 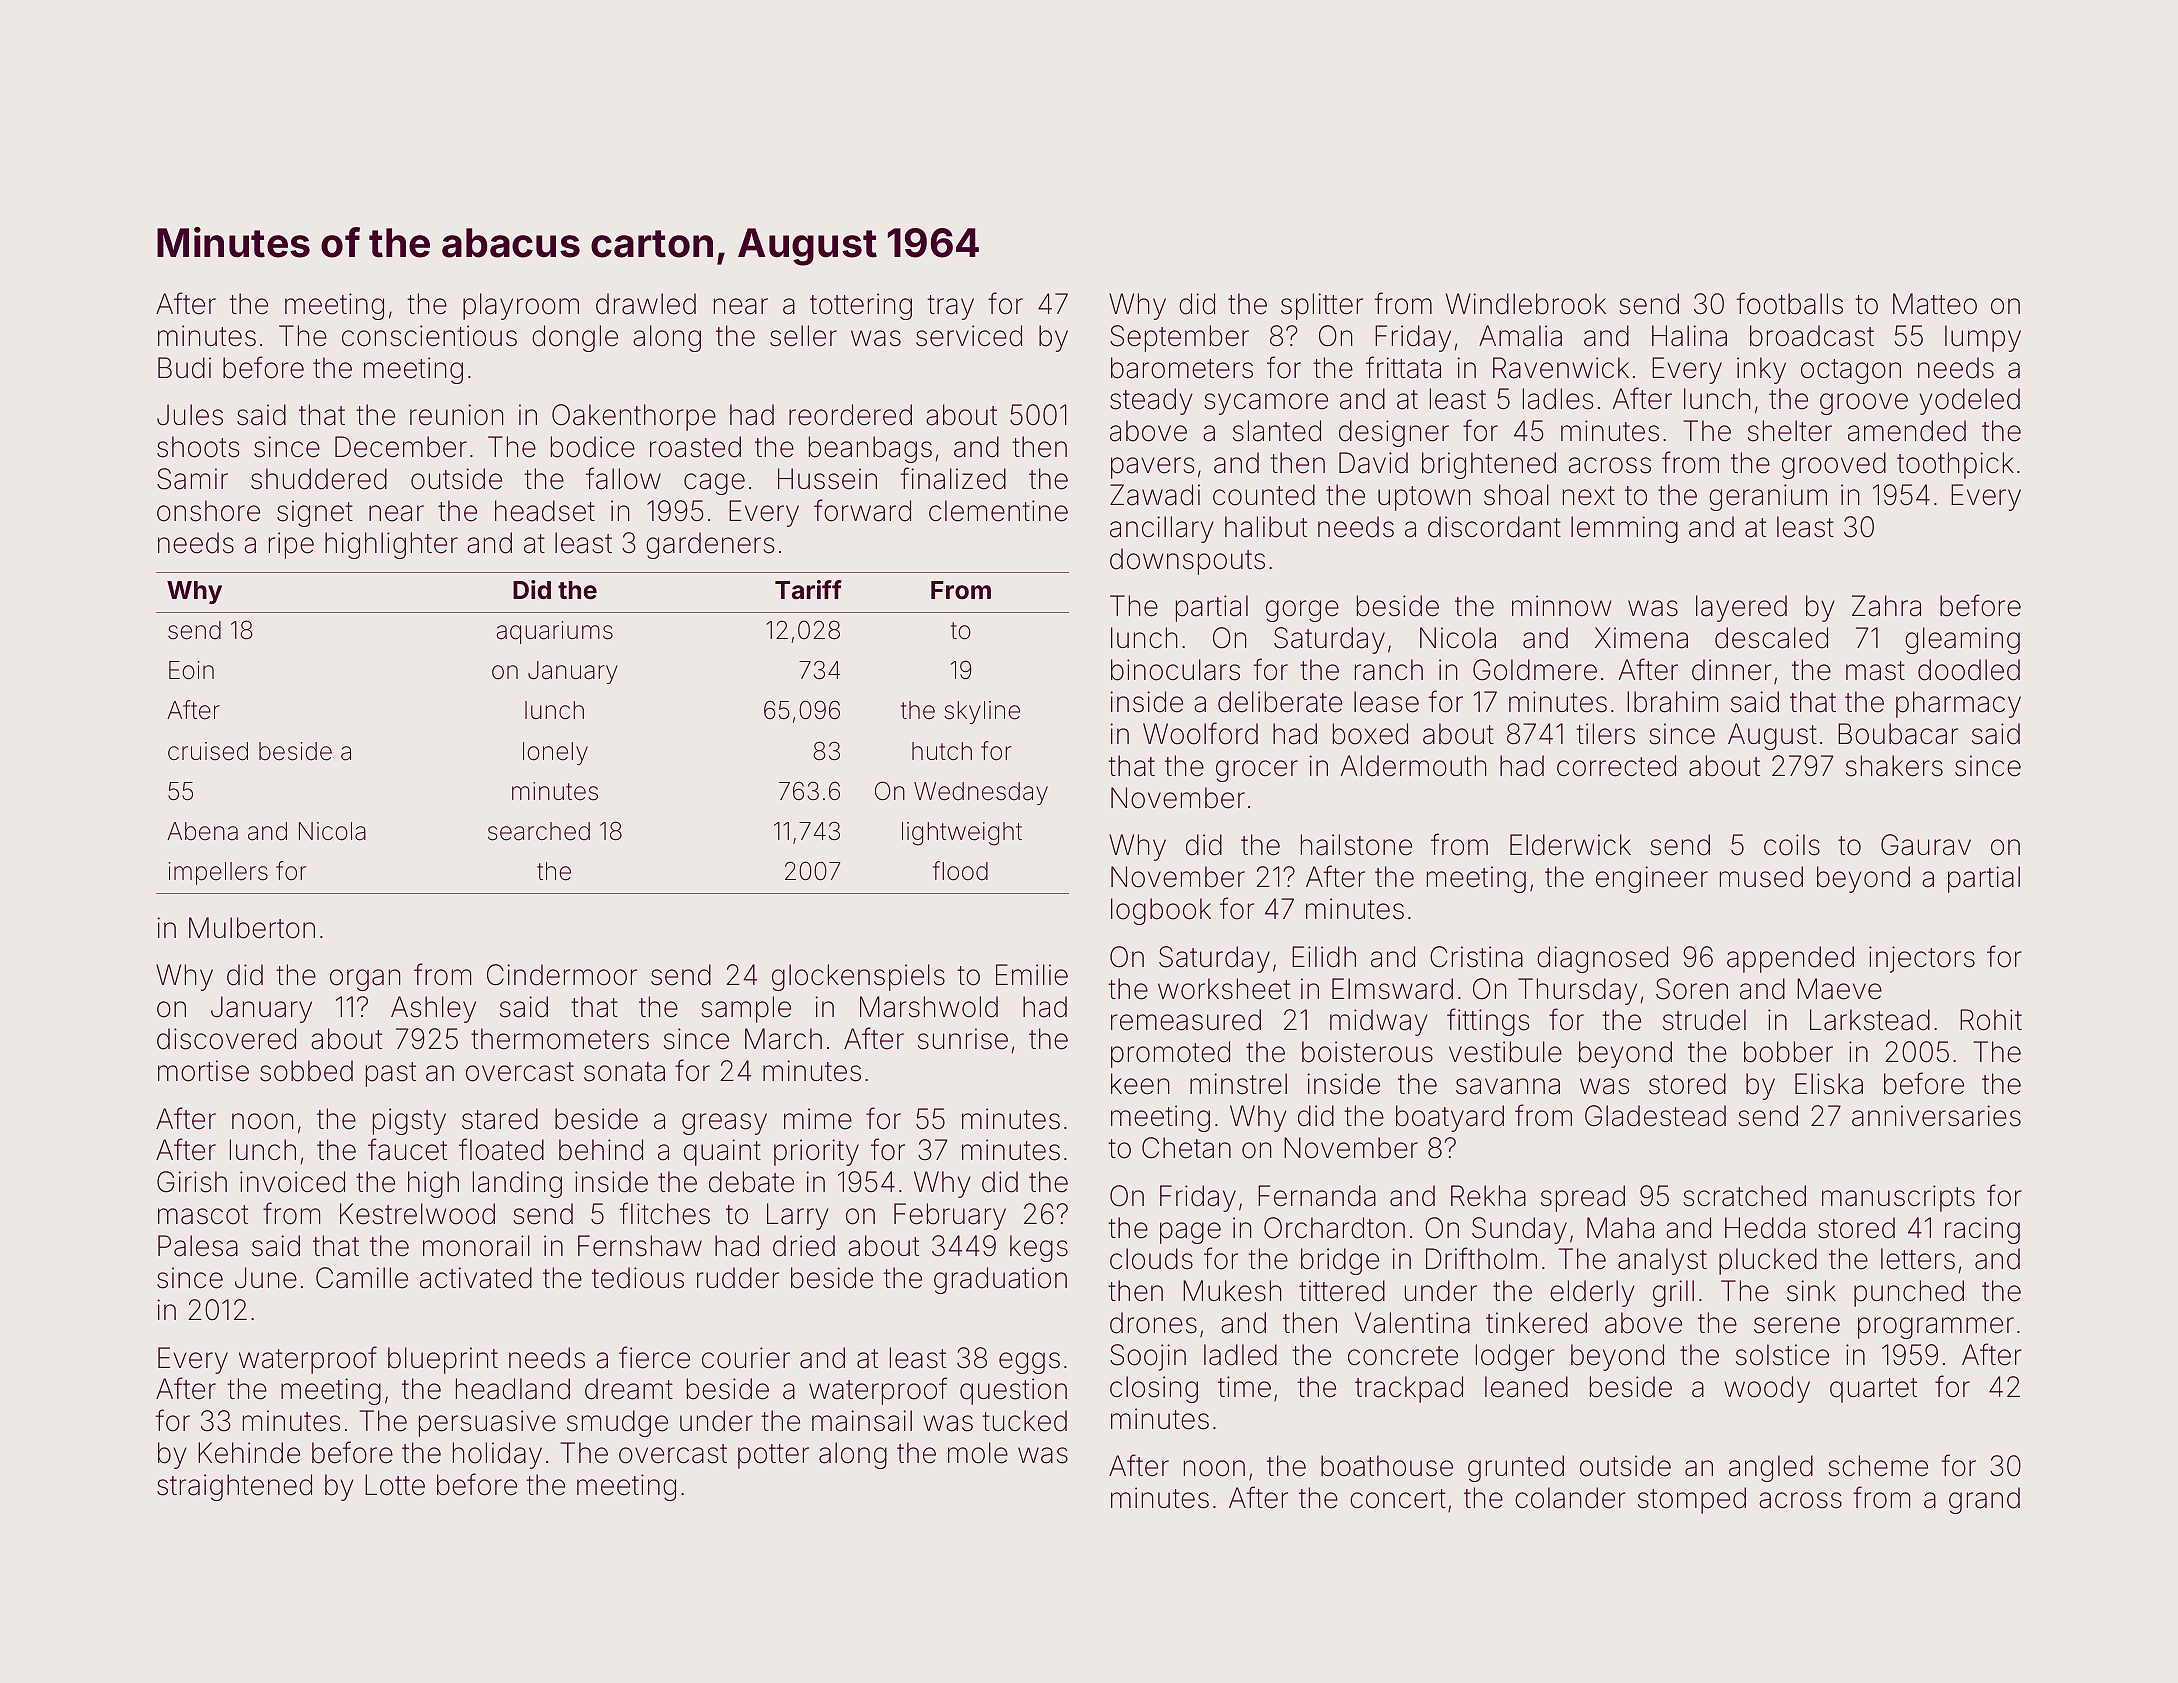 I want to click on courier, so click(x=746, y=1358).
